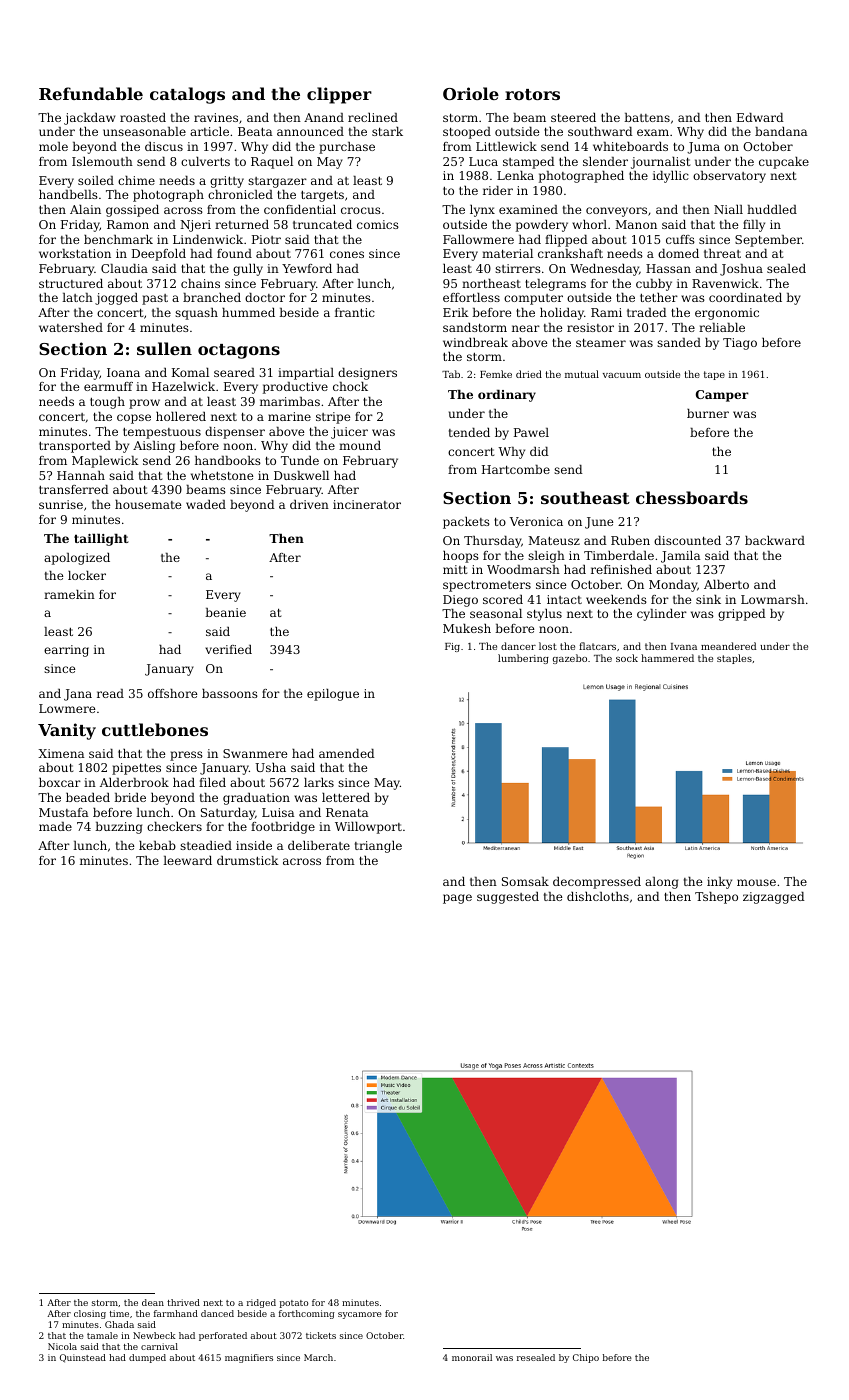  What do you see at coordinates (570, 659) in the screenshot?
I see `gazebo` at bounding box center [570, 659].
